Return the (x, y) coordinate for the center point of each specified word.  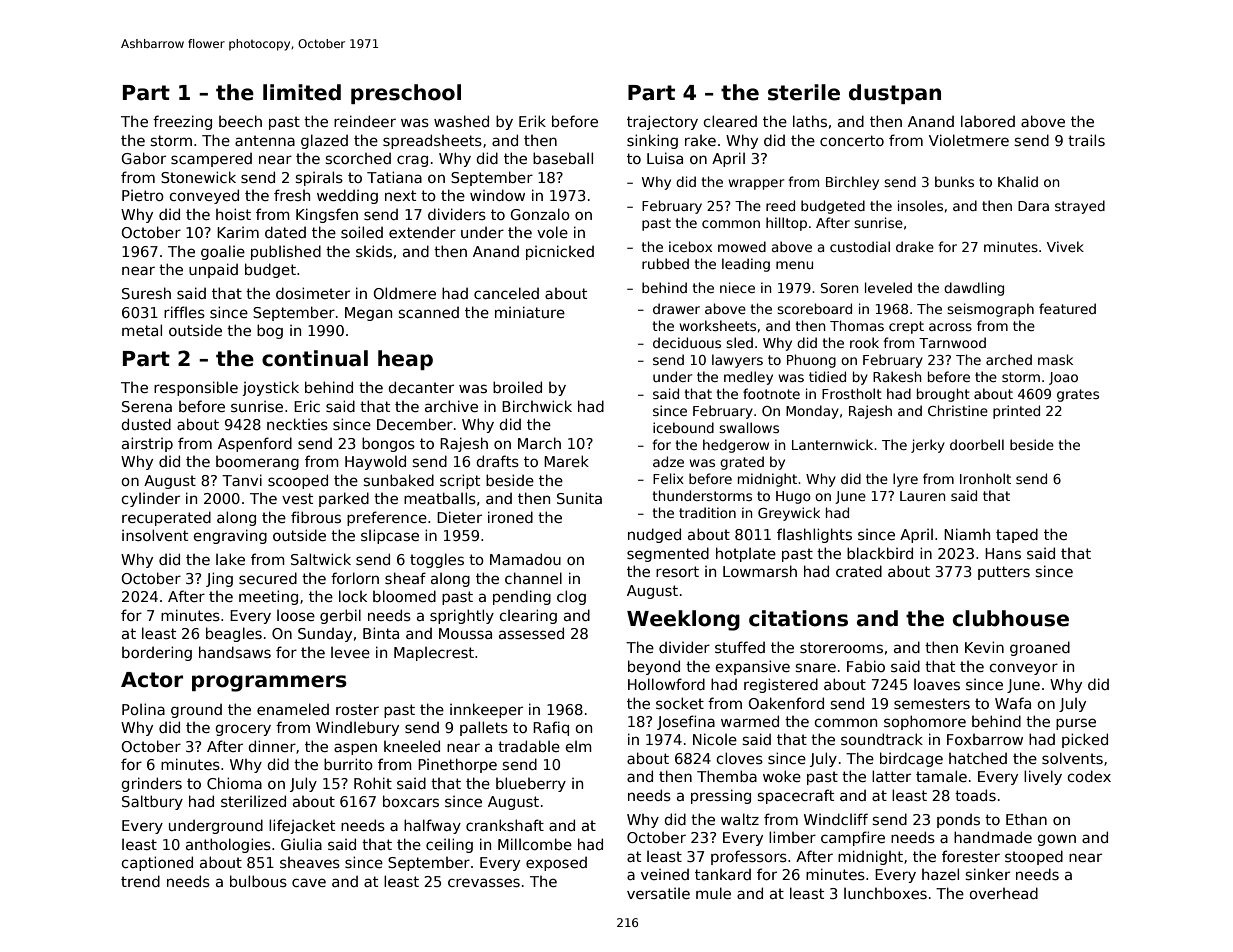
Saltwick (321, 559)
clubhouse (1011, 618)
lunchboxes (885, 893)
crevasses (484, 882)
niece (737, 287)
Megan (368, 314)
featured (1067, 308)
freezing (182, 122)
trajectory (662, 122)
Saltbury (152, 802)
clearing (528, 616)
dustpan (895, 94)
